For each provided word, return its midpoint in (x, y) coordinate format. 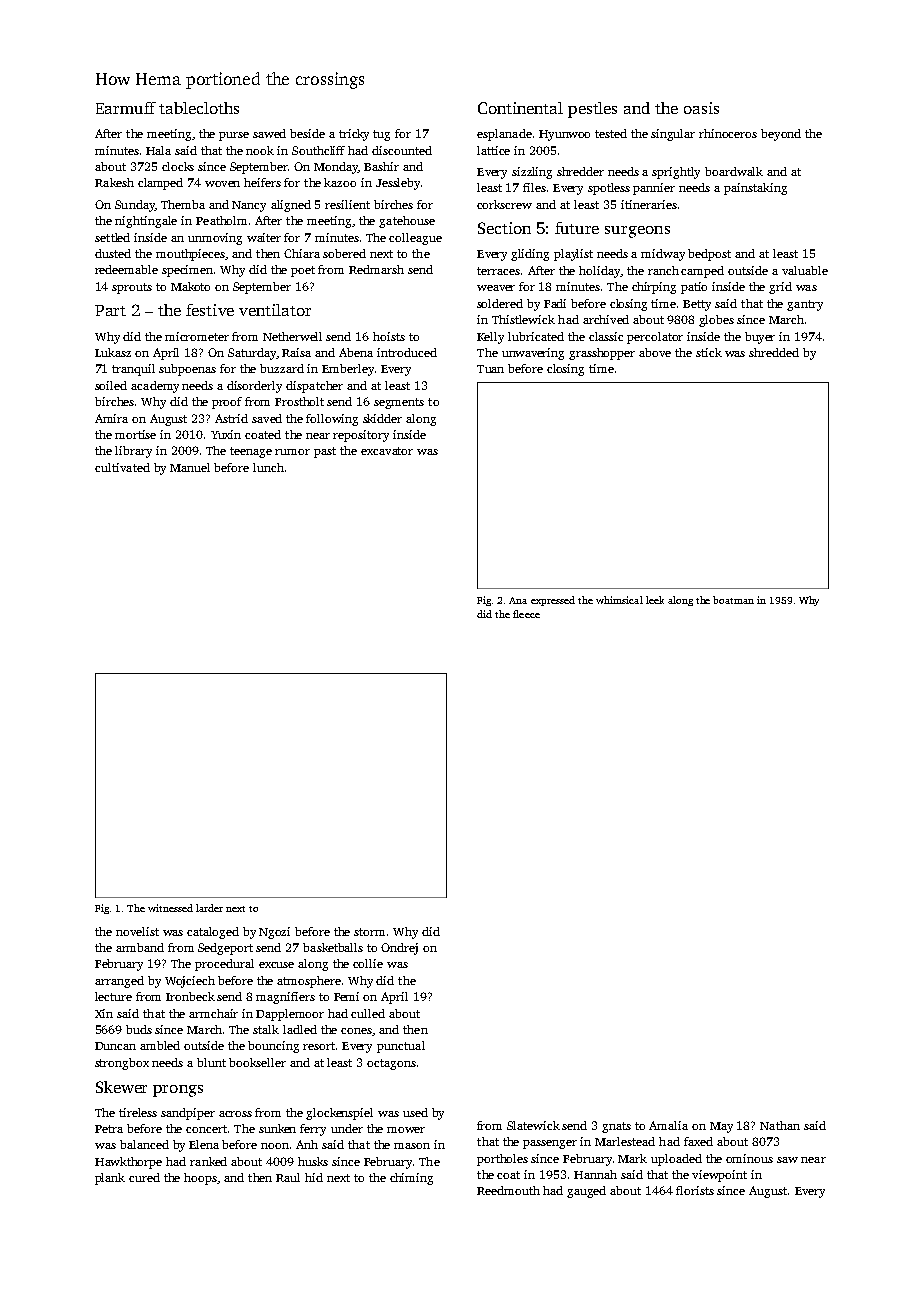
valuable (805, 270)
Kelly (490, 338)
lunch (268, 467)
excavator (387, 451)
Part (110, 310)
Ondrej (399, 949)
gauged (586, 1192)
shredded (774, 352)
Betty (697, 305)
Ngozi (274, 933)
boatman (733, 600)
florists (695, 1190)
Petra (109, 1129)
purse (234, 136)
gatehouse (407, 222)
